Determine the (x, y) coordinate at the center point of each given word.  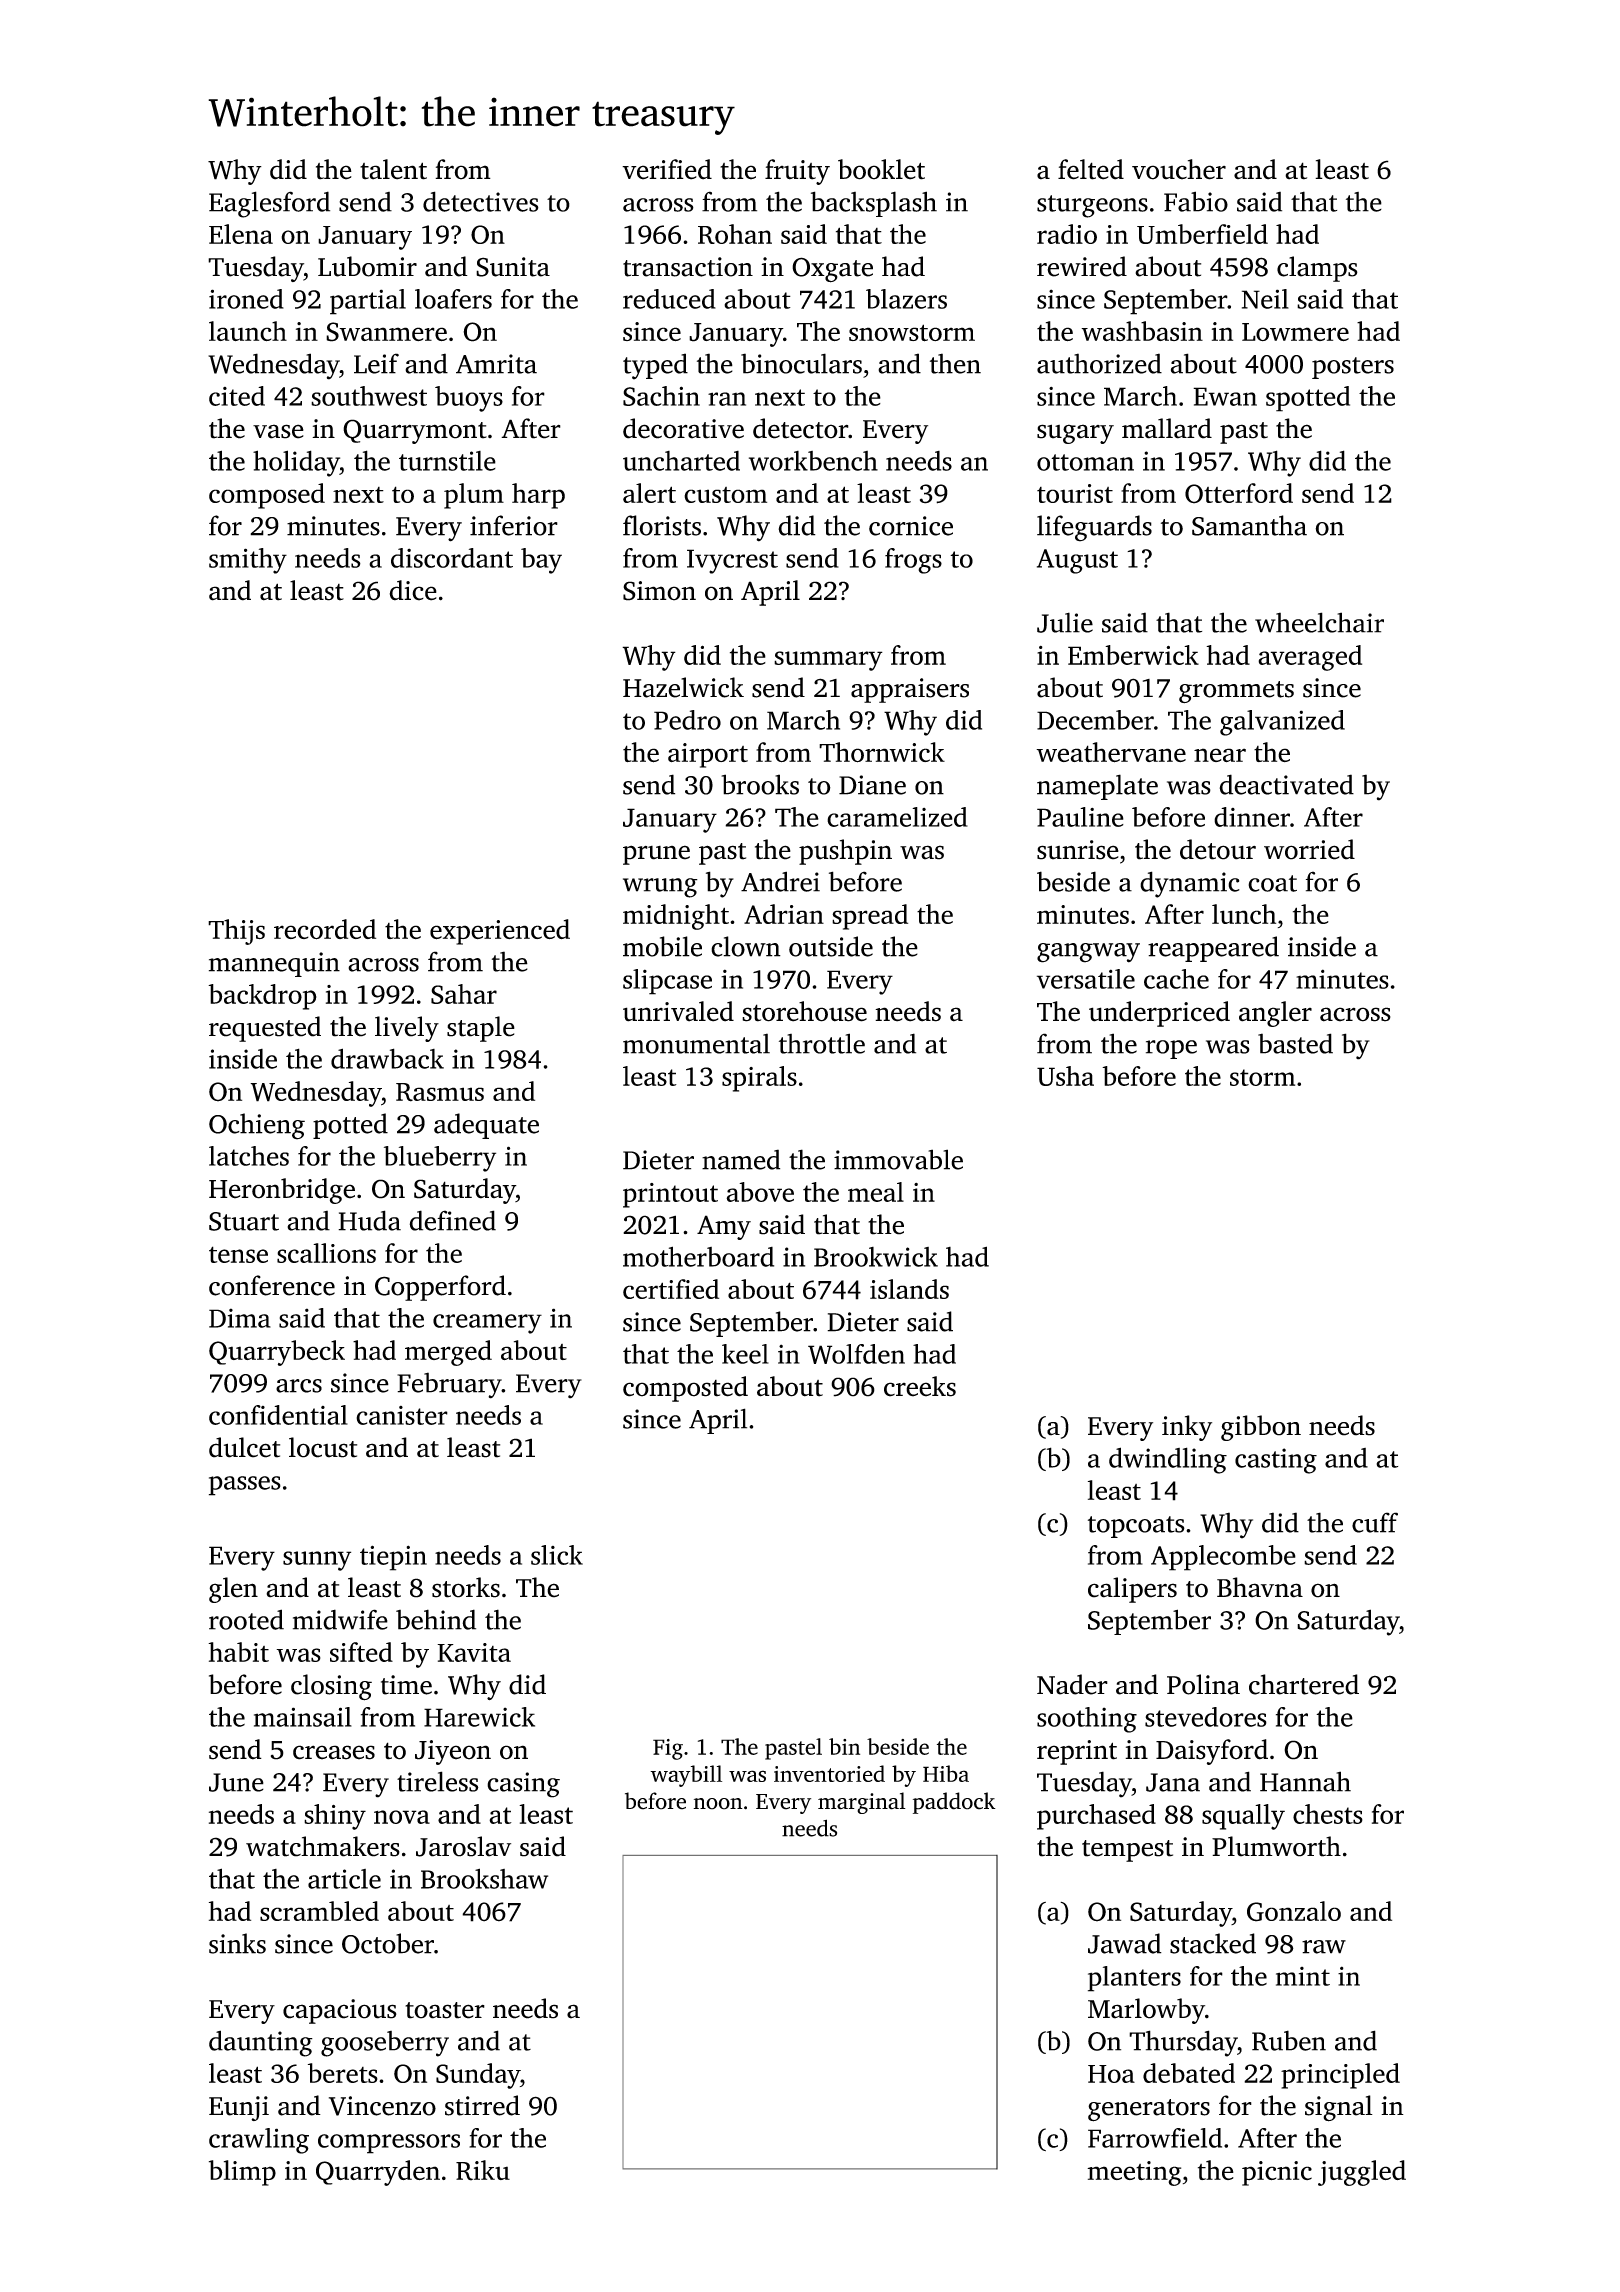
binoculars (801, 363)
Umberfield (1202, 234)
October (388, 1943)
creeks (920, 1386)
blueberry (440, 1159)
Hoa (1111, 2074)
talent (393, 169)
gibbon (1261, 1428)
